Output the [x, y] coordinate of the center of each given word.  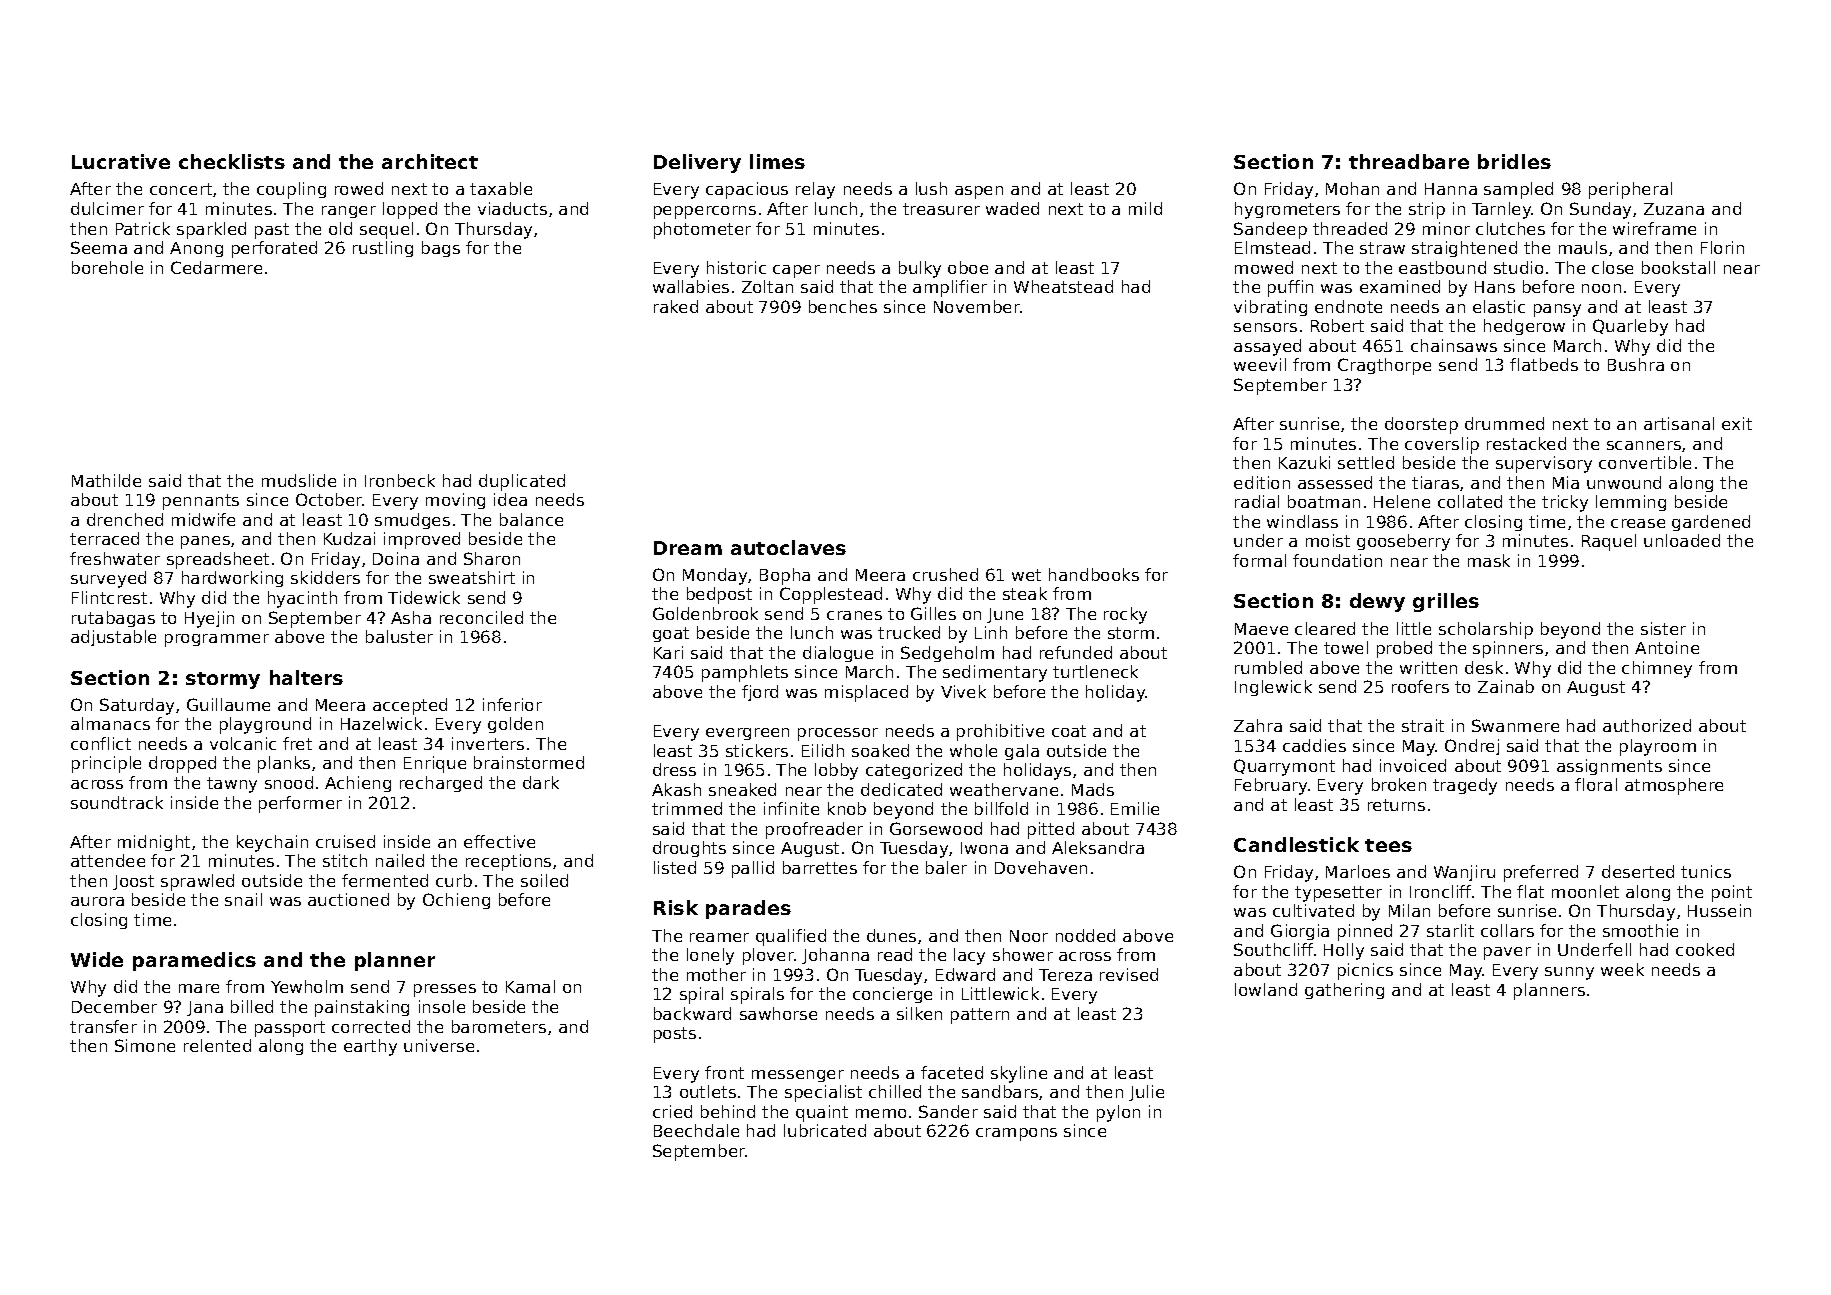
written [1428, 667]
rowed [359, 188]
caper [796, 271]
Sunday [1600, 210]
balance [531, 519]
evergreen [747, 734]
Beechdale [696, 1130]
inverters [488, 743]
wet [1026, 575]
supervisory [1544, 464]
